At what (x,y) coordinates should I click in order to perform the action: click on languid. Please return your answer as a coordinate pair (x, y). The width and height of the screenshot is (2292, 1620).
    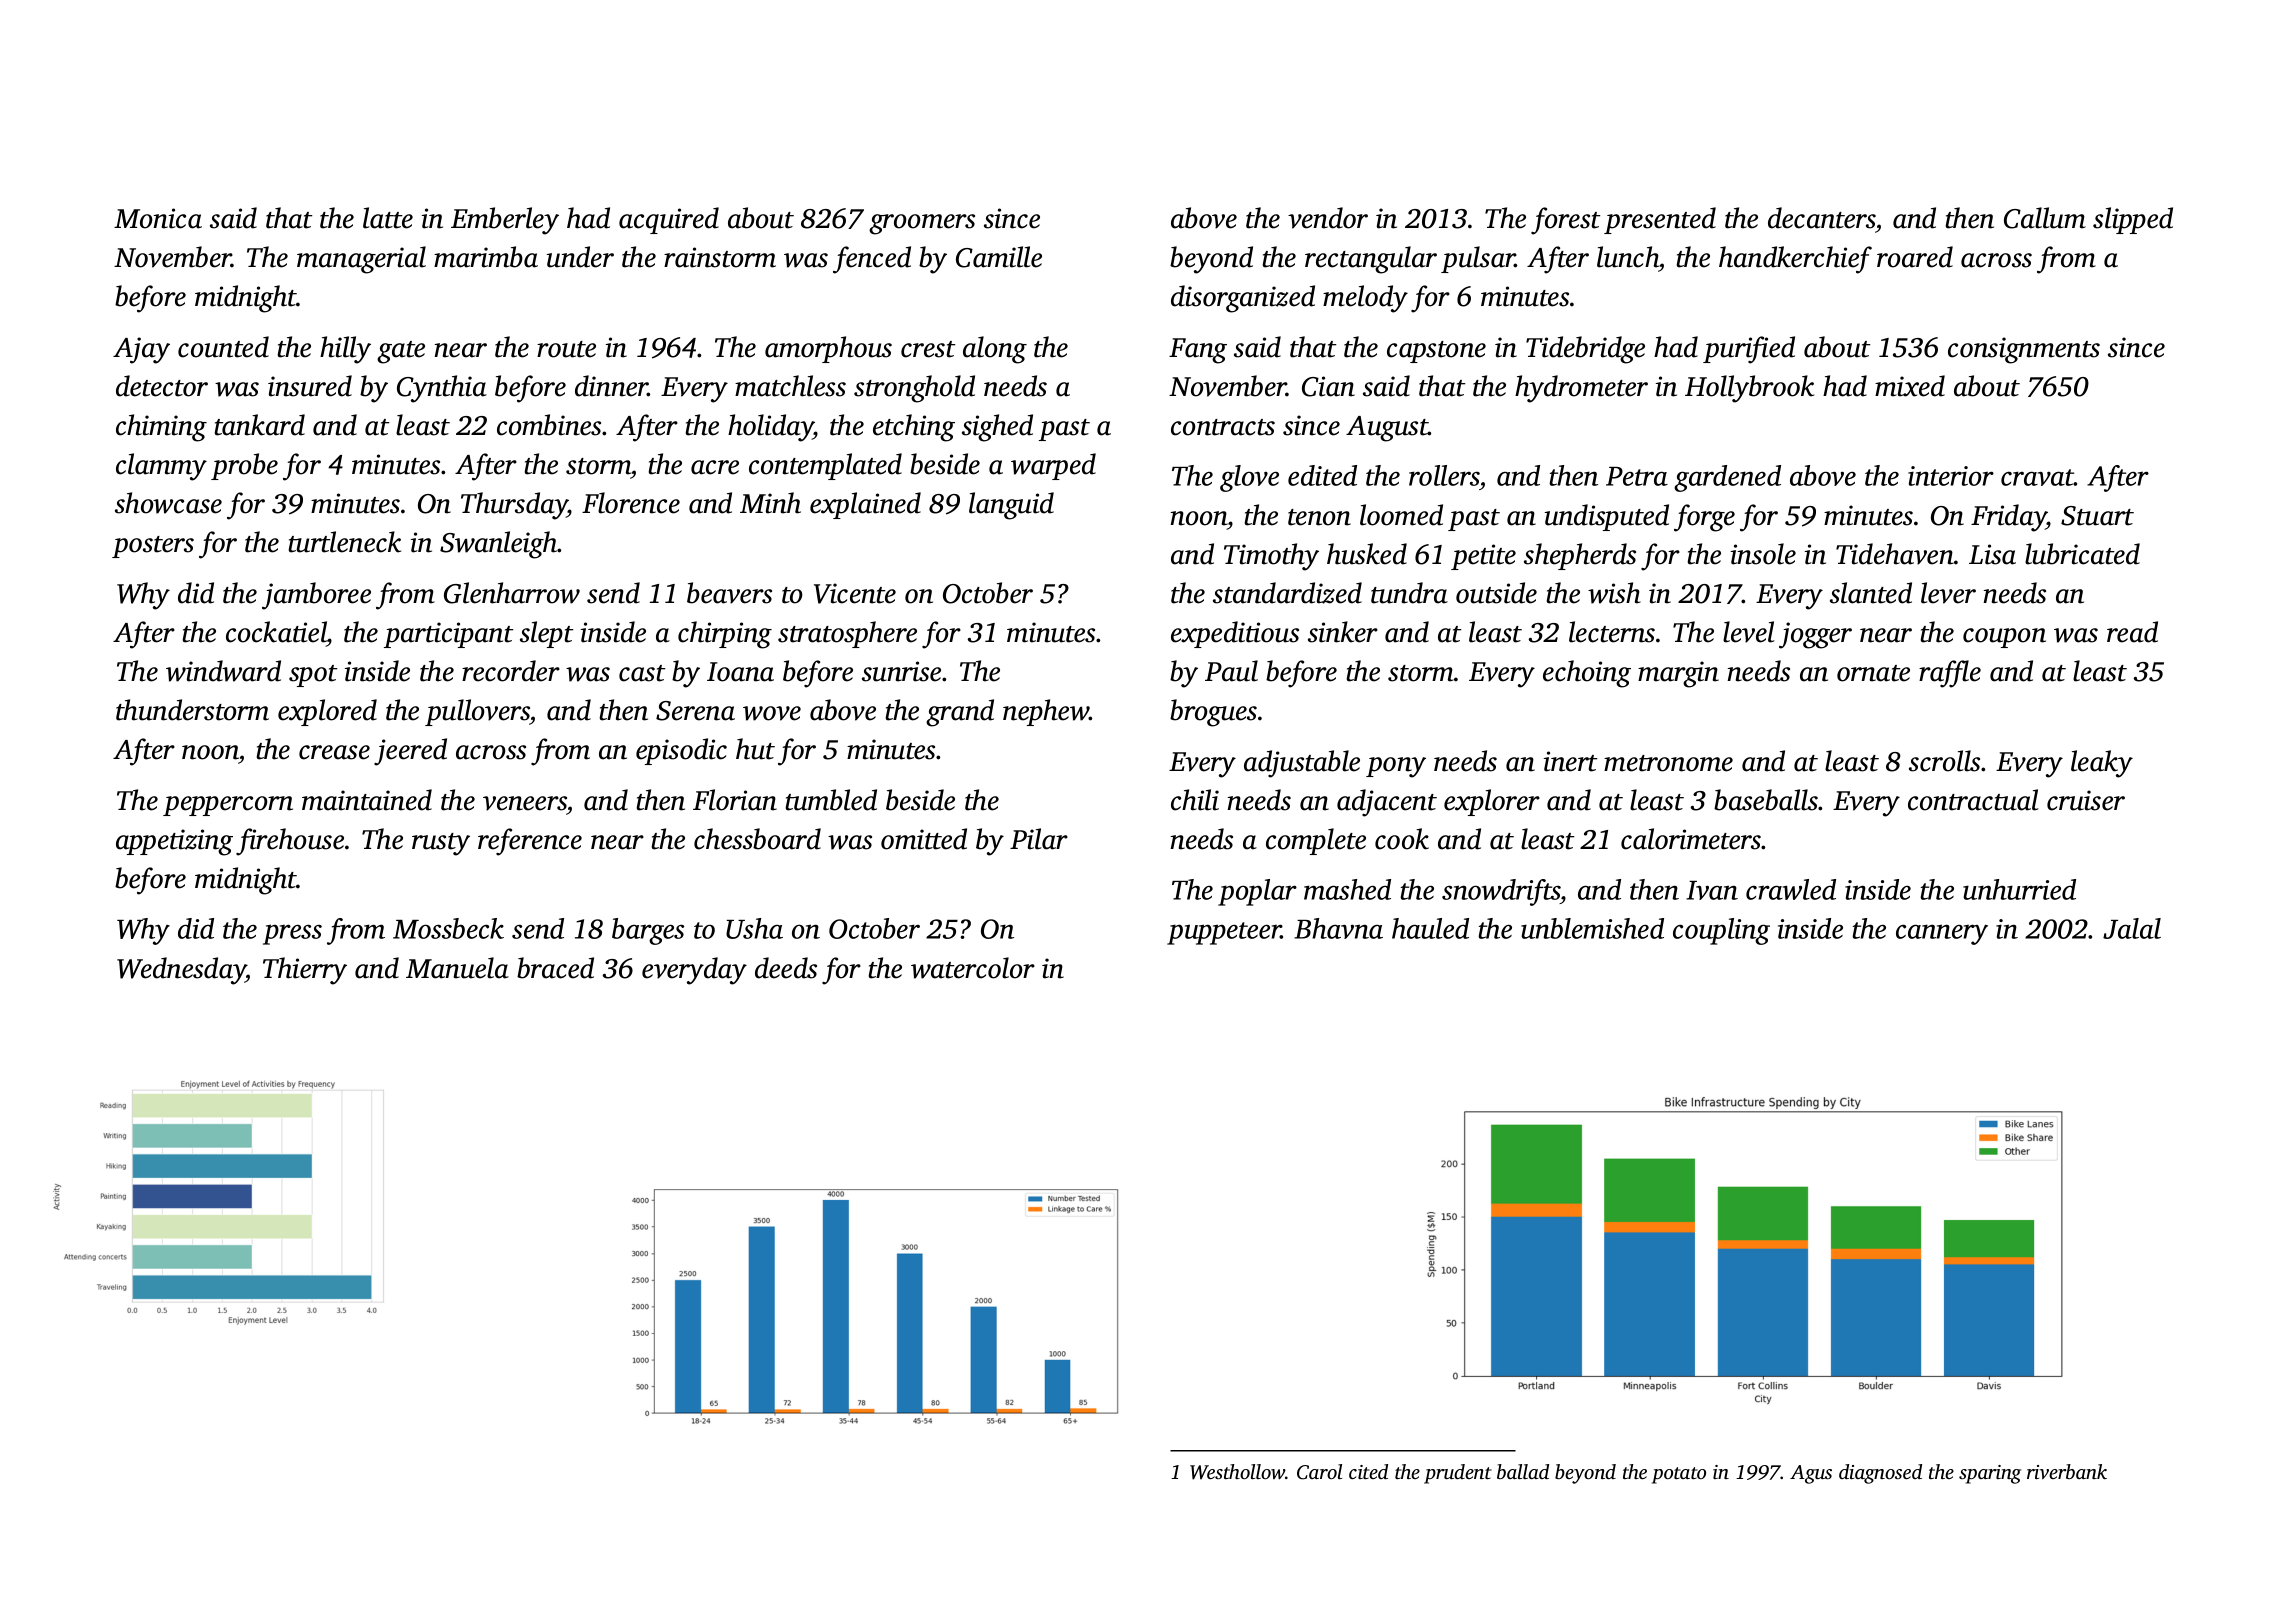
    Looking at the image, I should click on (1011, 506).
